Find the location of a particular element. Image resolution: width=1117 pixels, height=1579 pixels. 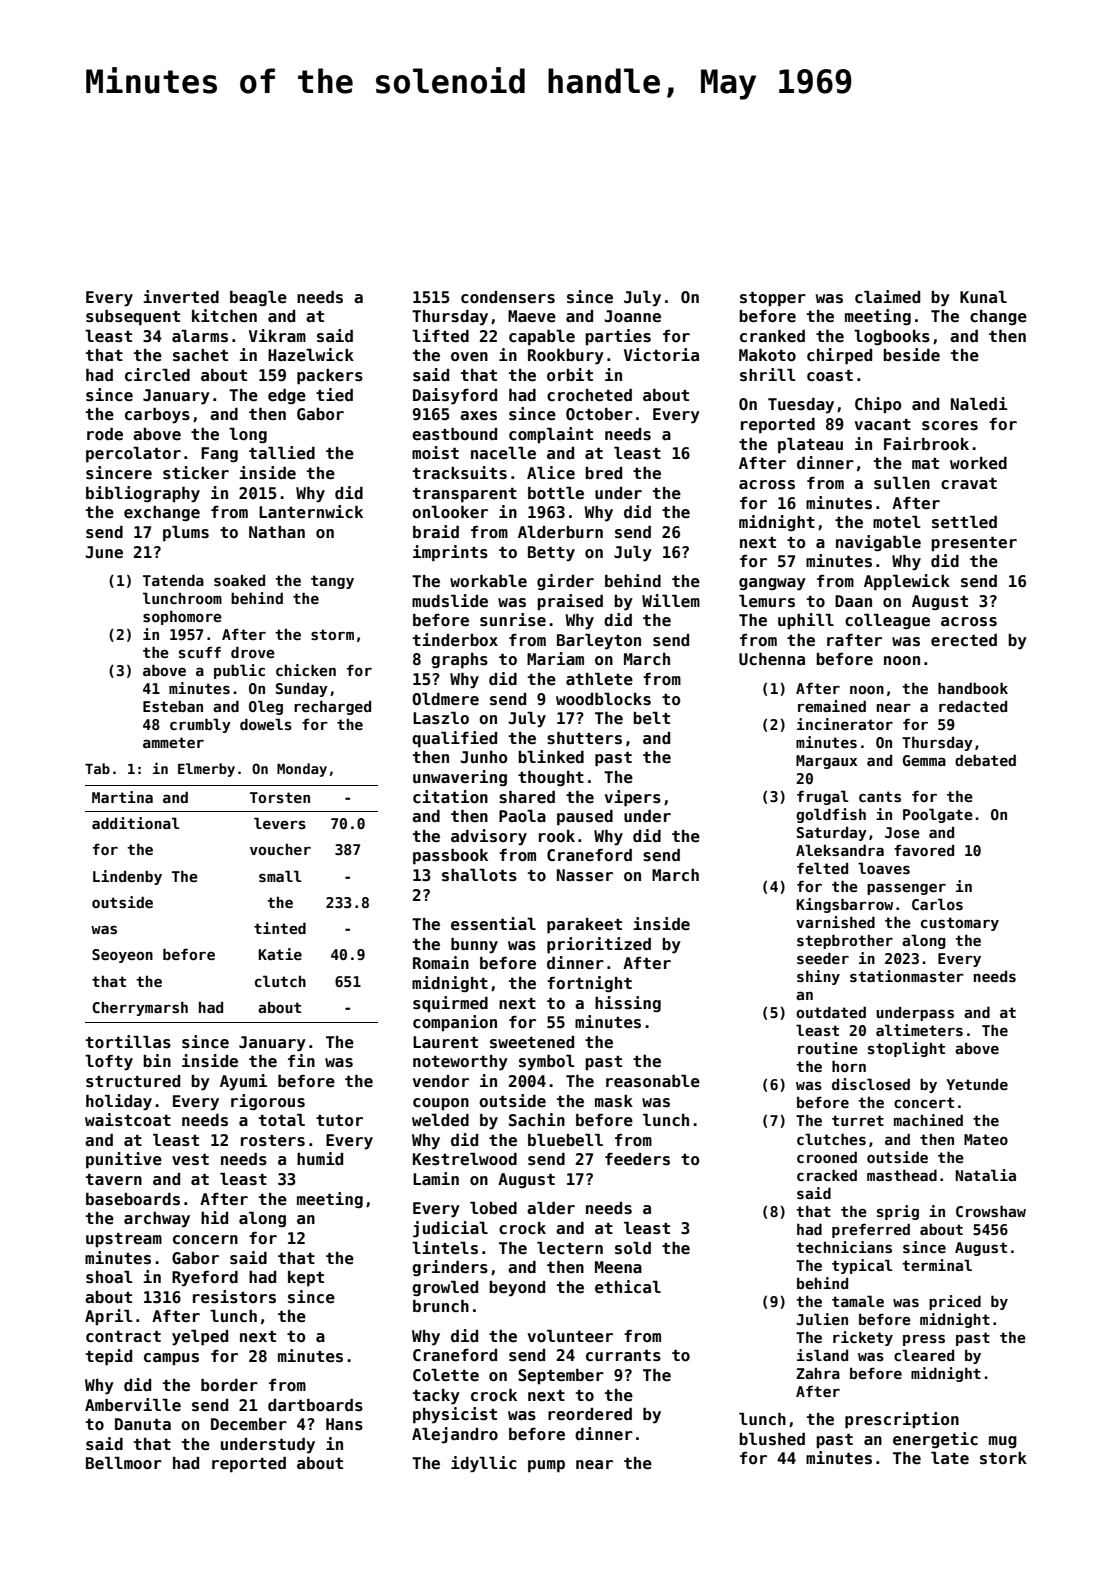

frugal is located at coordinates (823, 797).
